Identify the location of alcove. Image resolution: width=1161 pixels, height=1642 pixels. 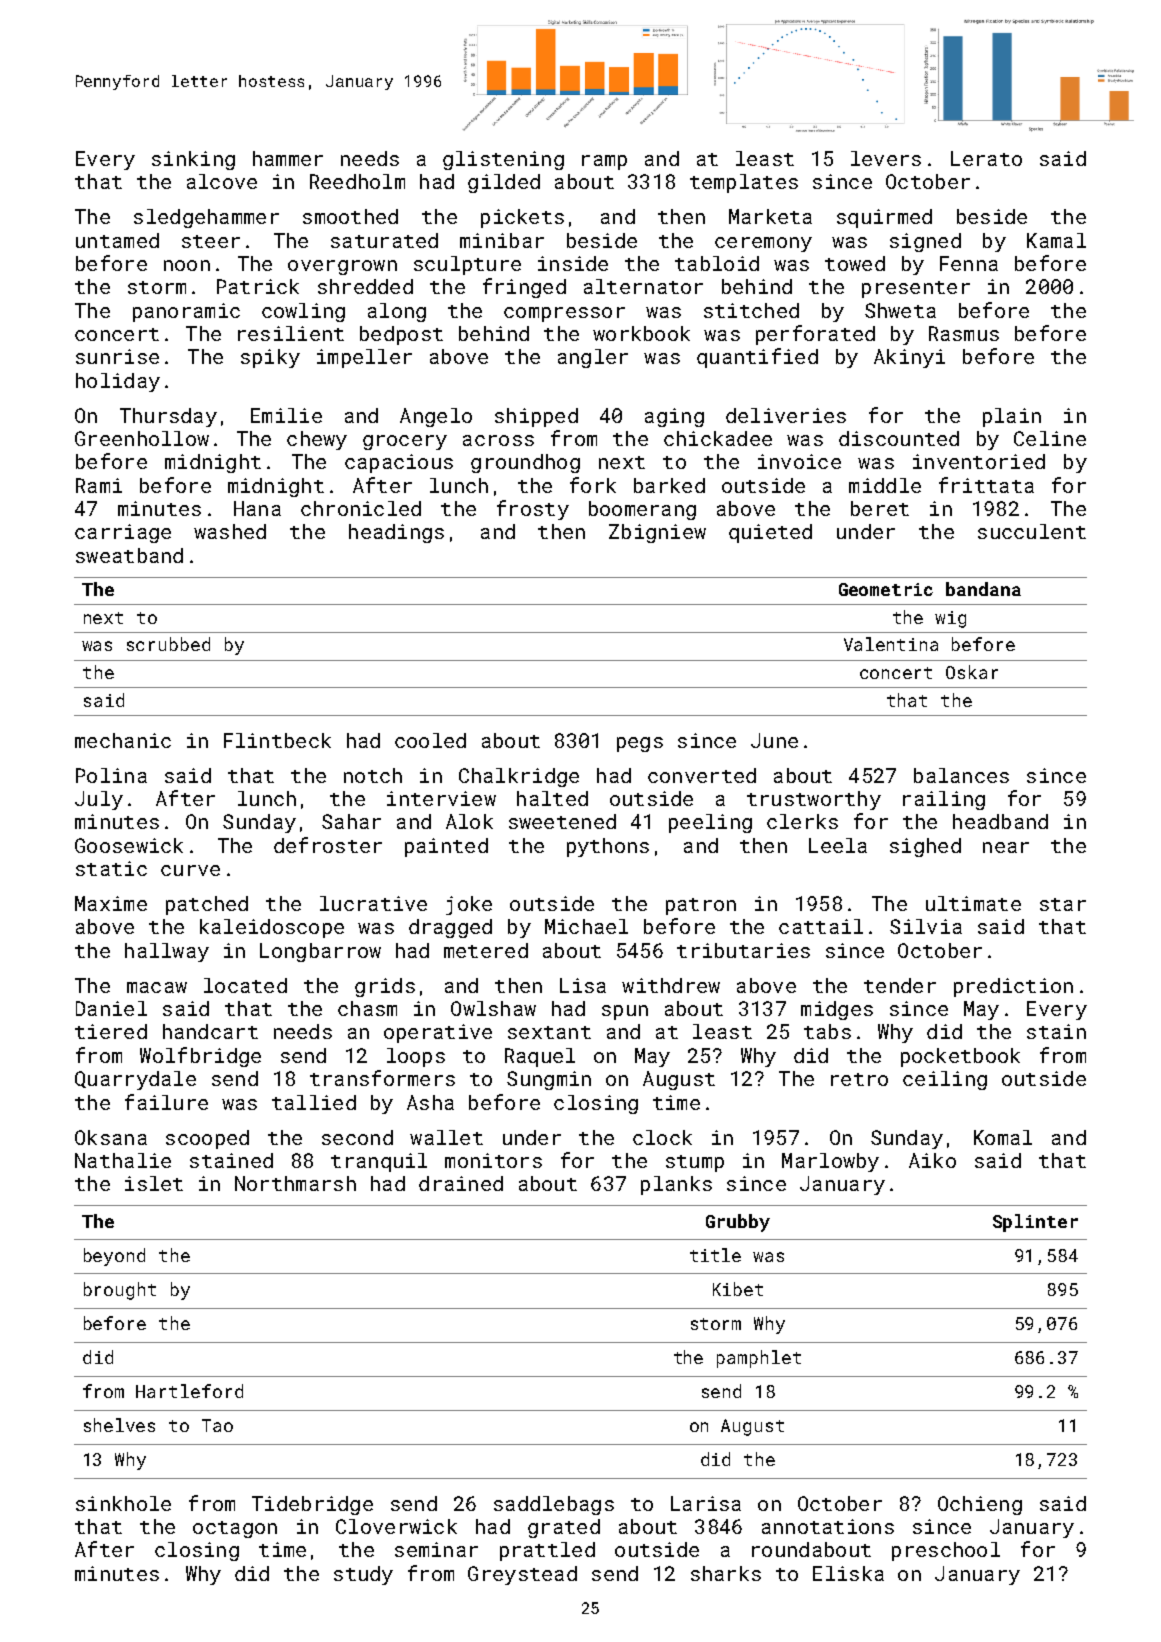
(222, 181).
